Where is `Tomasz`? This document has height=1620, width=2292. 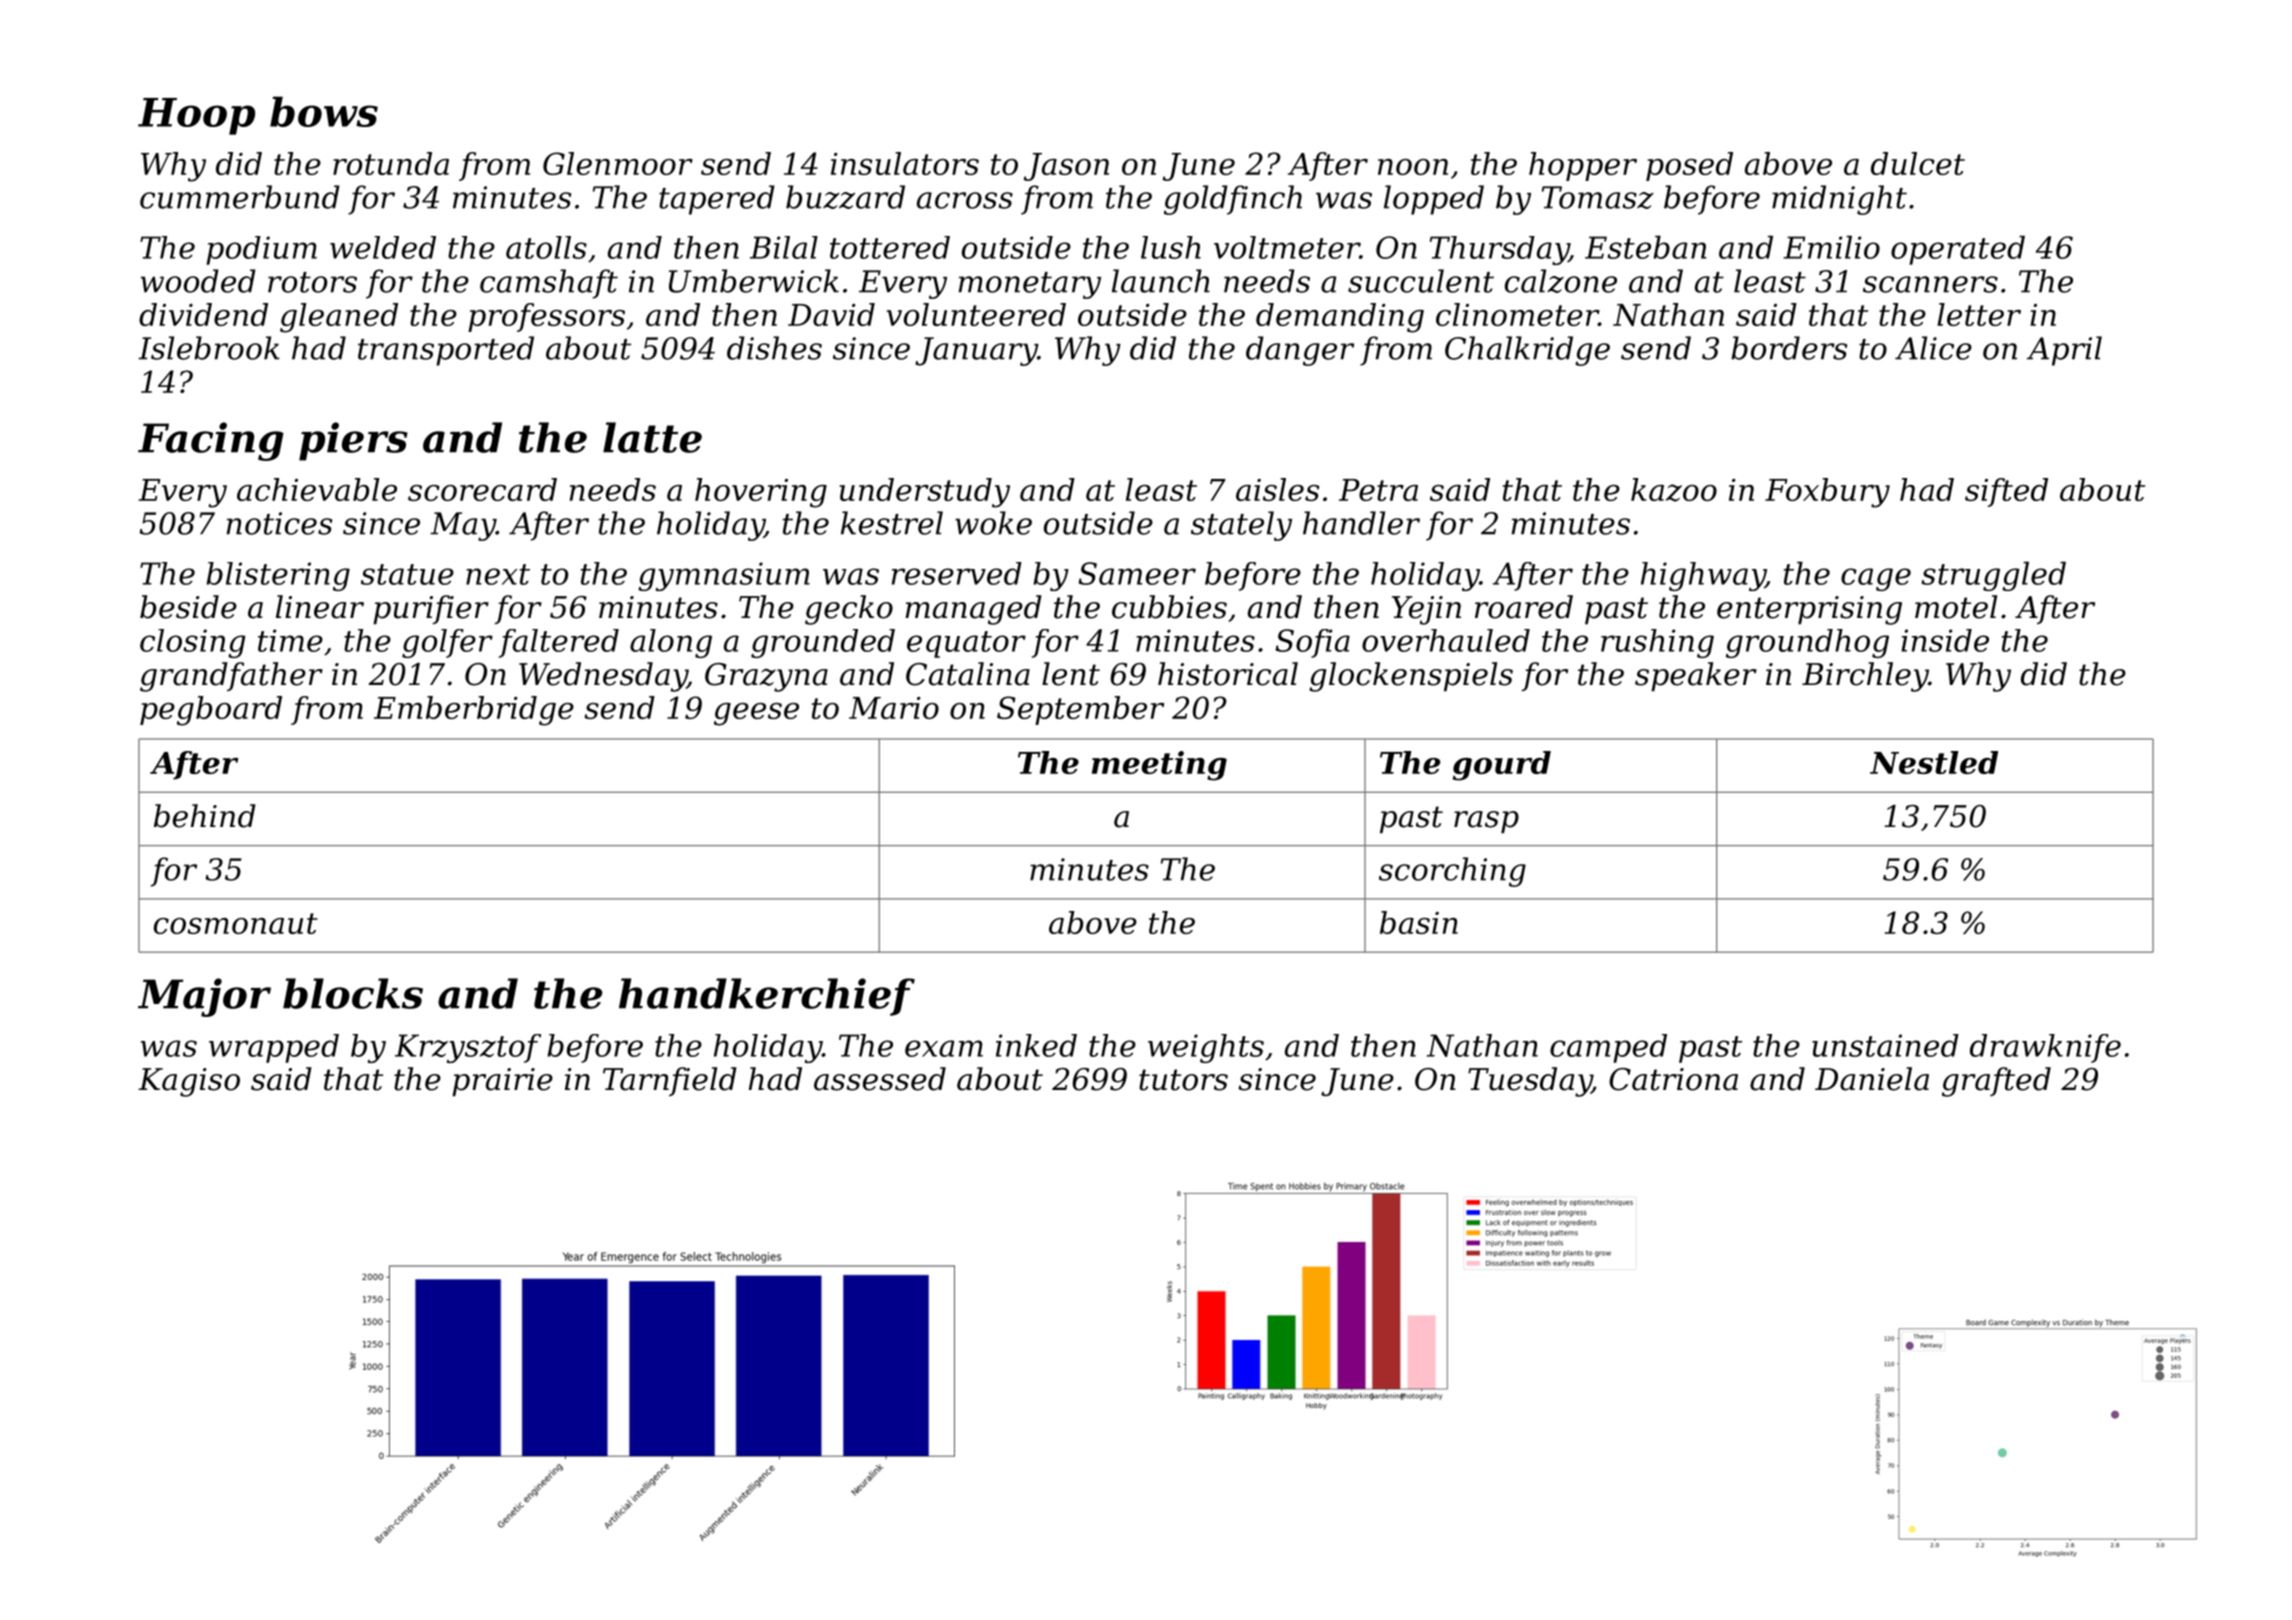
Tomasz is located at coordinates (1598, 197).
